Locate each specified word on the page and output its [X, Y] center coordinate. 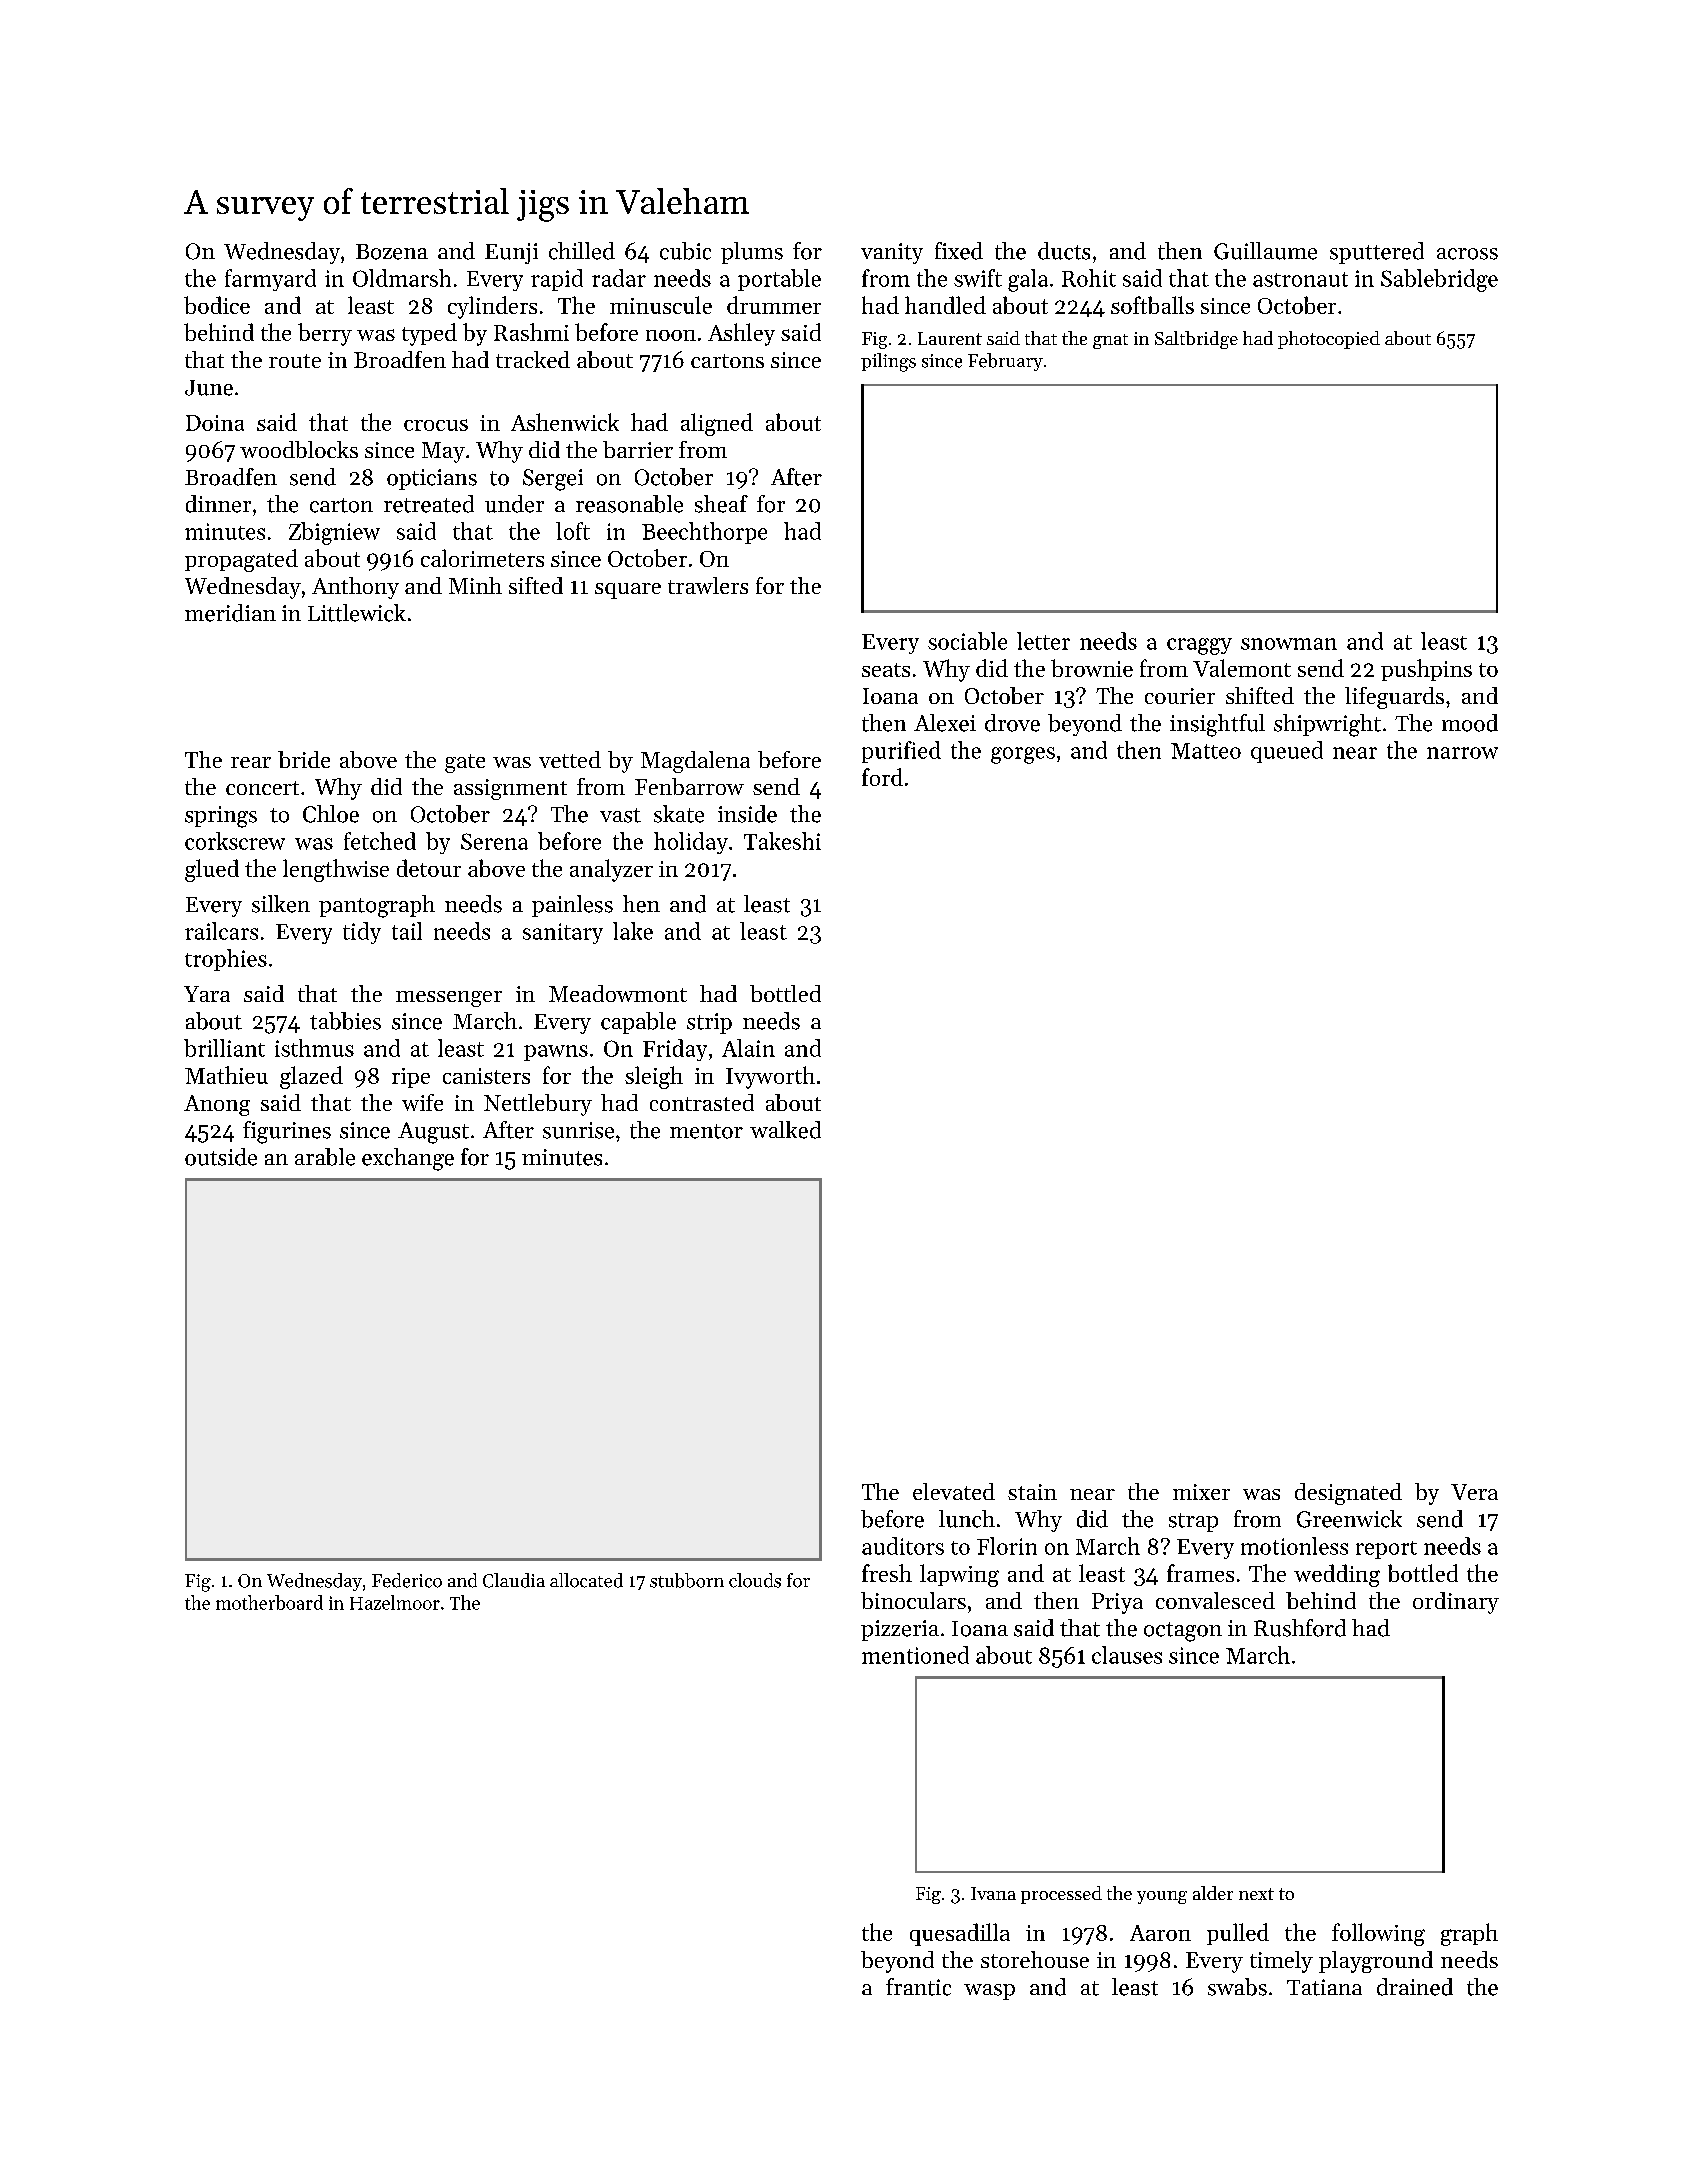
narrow [1462, 753]
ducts [1064, 251]
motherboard [269, 1602]
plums [752, 253]
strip [709, 1023]
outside [221, 1157]
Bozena [392, 252]
